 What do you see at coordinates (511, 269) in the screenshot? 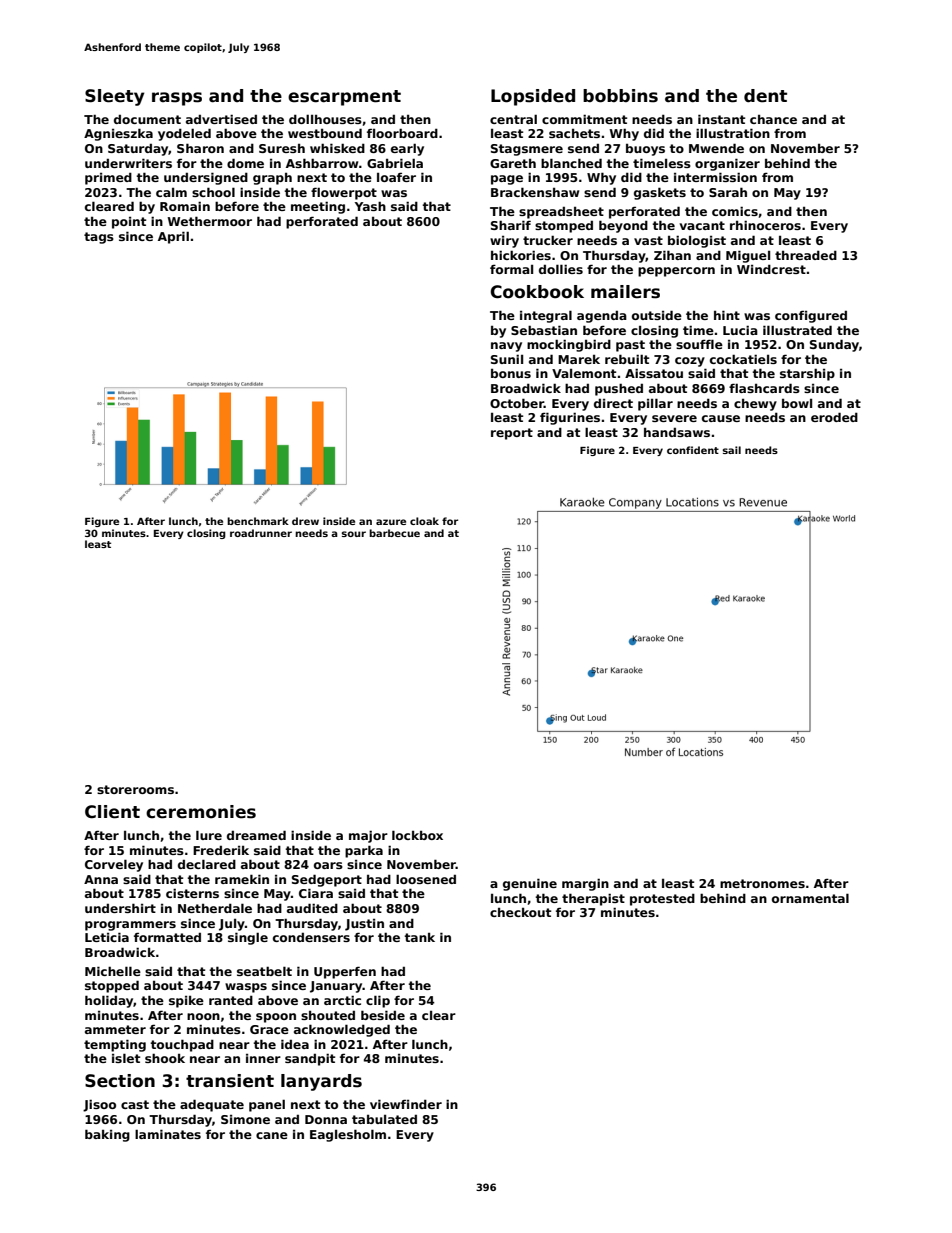
I see `formal` at bounding box center [511, 269].
